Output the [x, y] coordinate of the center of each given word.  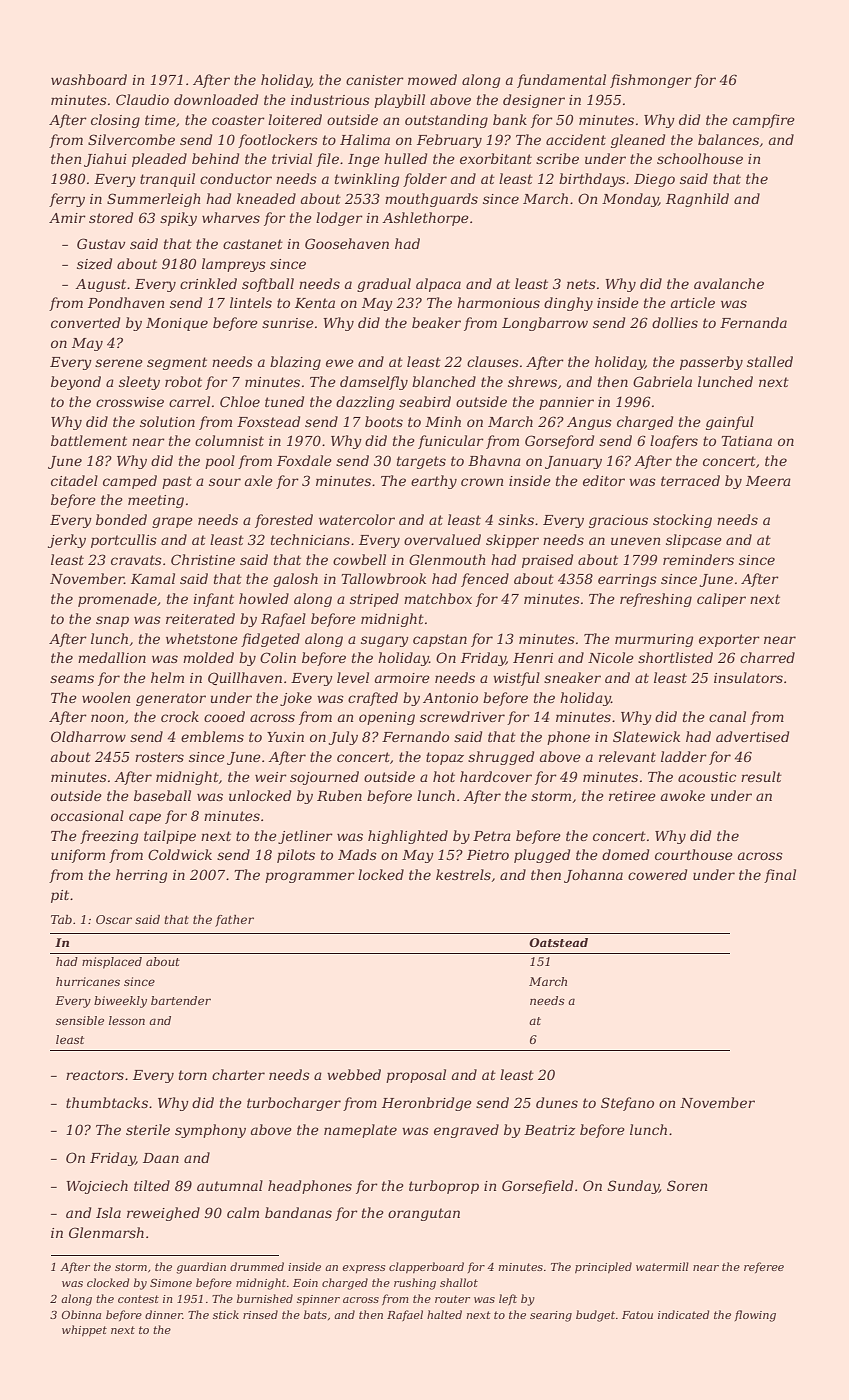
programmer [310, 877]
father [234, 921]
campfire [764, 121]
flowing [755, 1316]
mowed [432, 79]
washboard [89, 79]
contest [138, 1299]
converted [85, 322]
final [780, 876]
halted [444, 1314]
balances [728, 139]
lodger [339, 219]
